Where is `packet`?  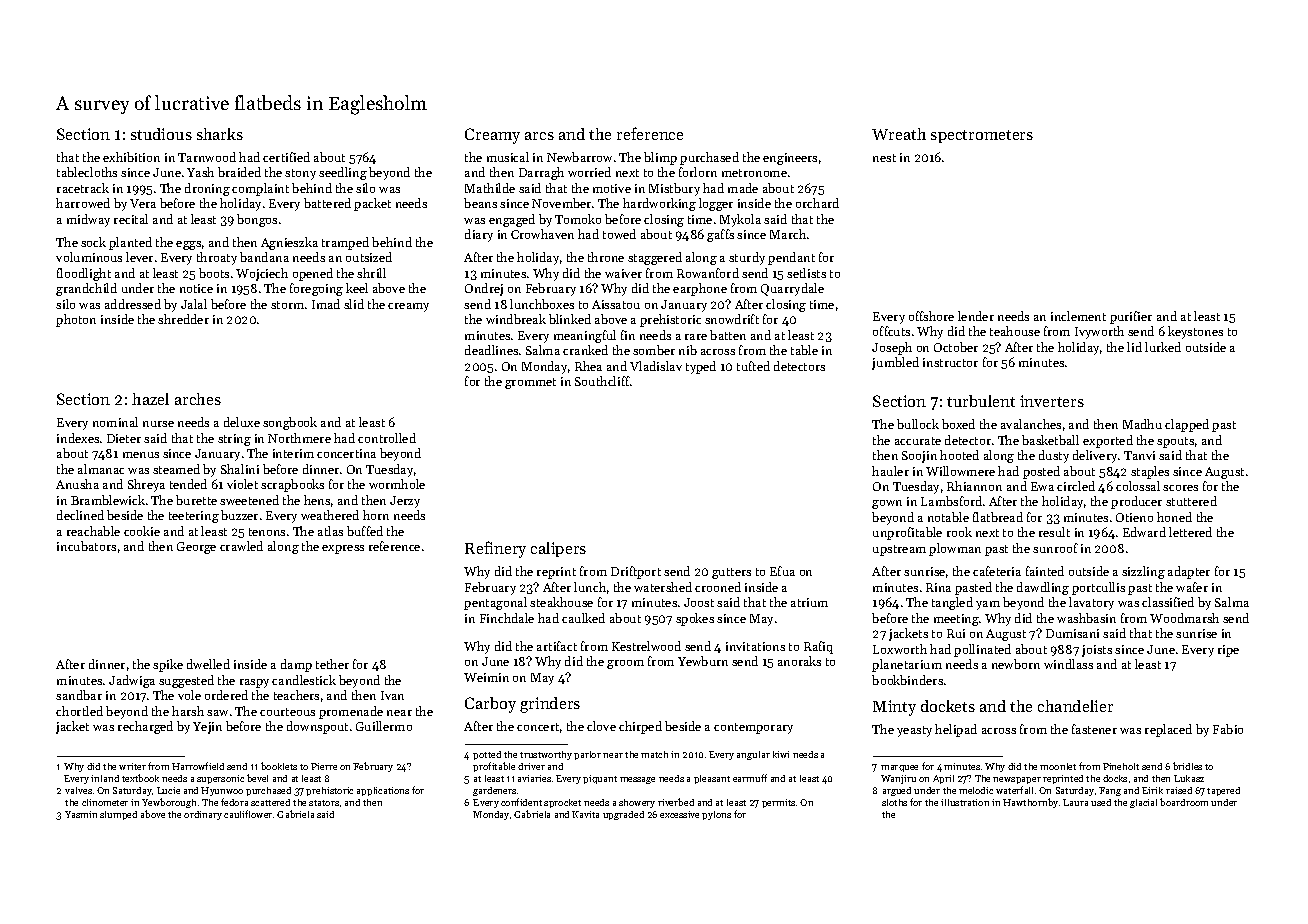
packet is located at coordinates (372, 204).
